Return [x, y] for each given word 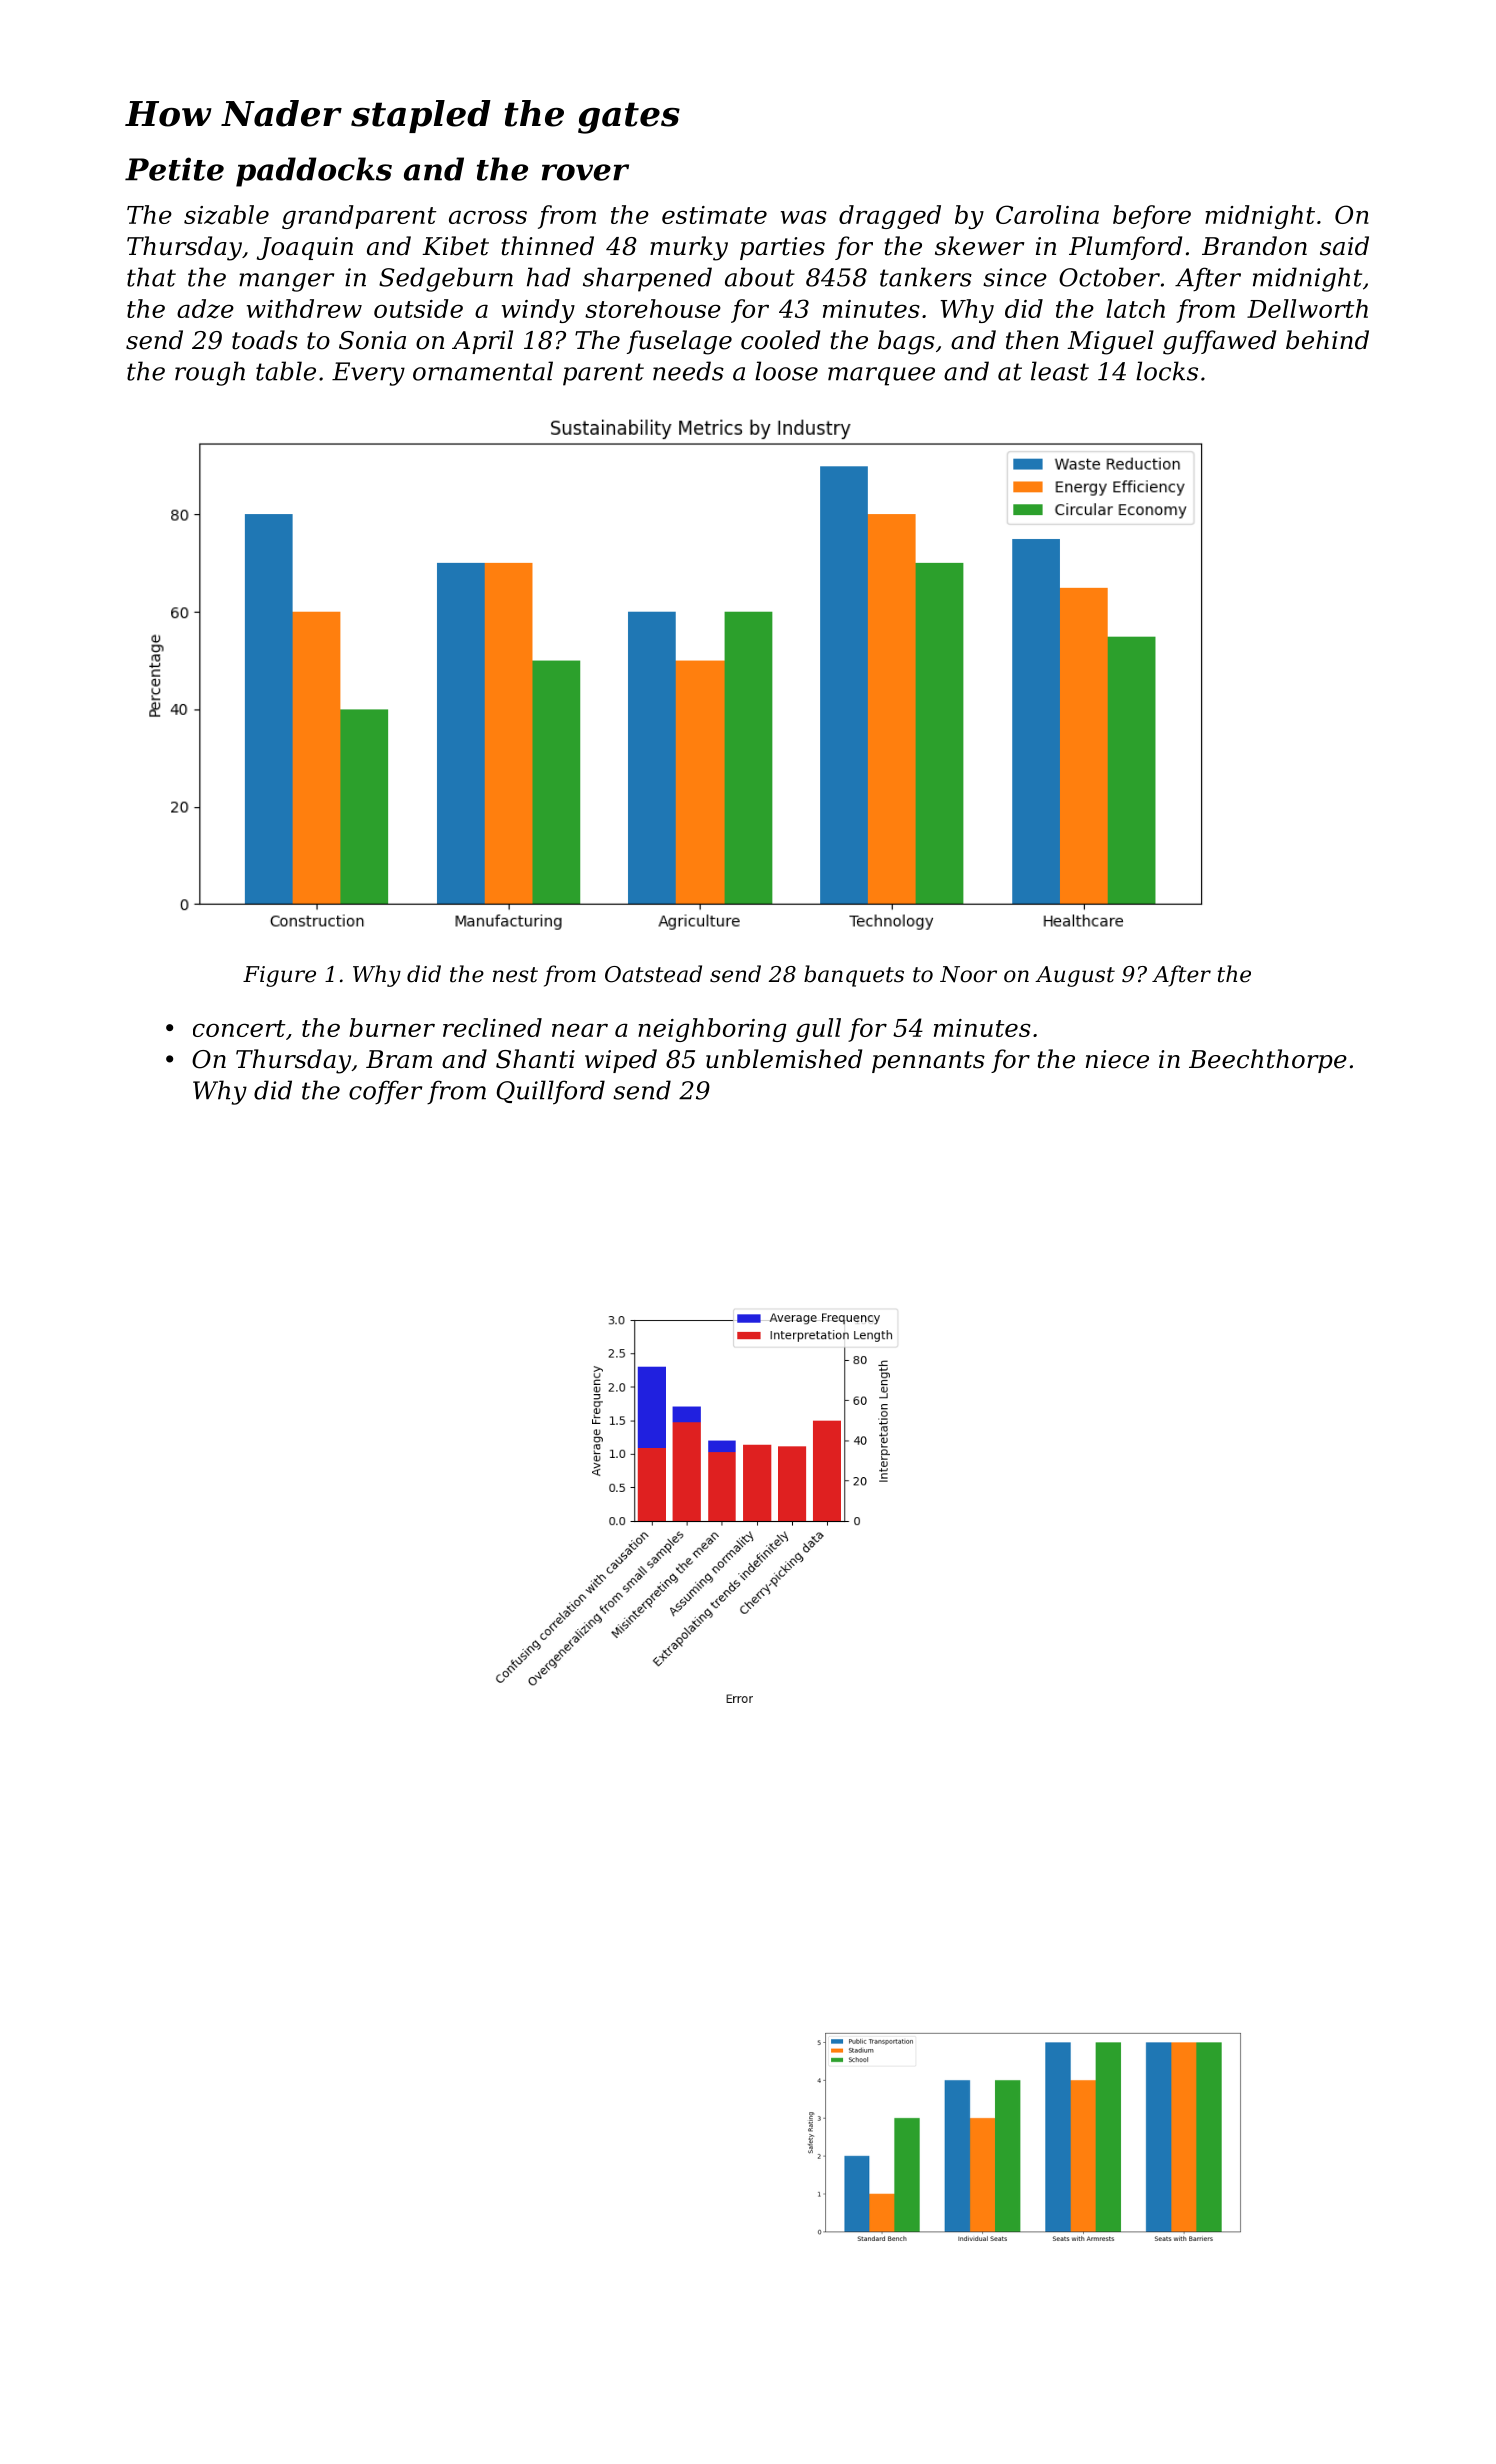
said [1344, 246]
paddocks [314, 172]
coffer [385, 1092]
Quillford [551, 1092]
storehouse [653, 308]
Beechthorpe [1268, 1061]
